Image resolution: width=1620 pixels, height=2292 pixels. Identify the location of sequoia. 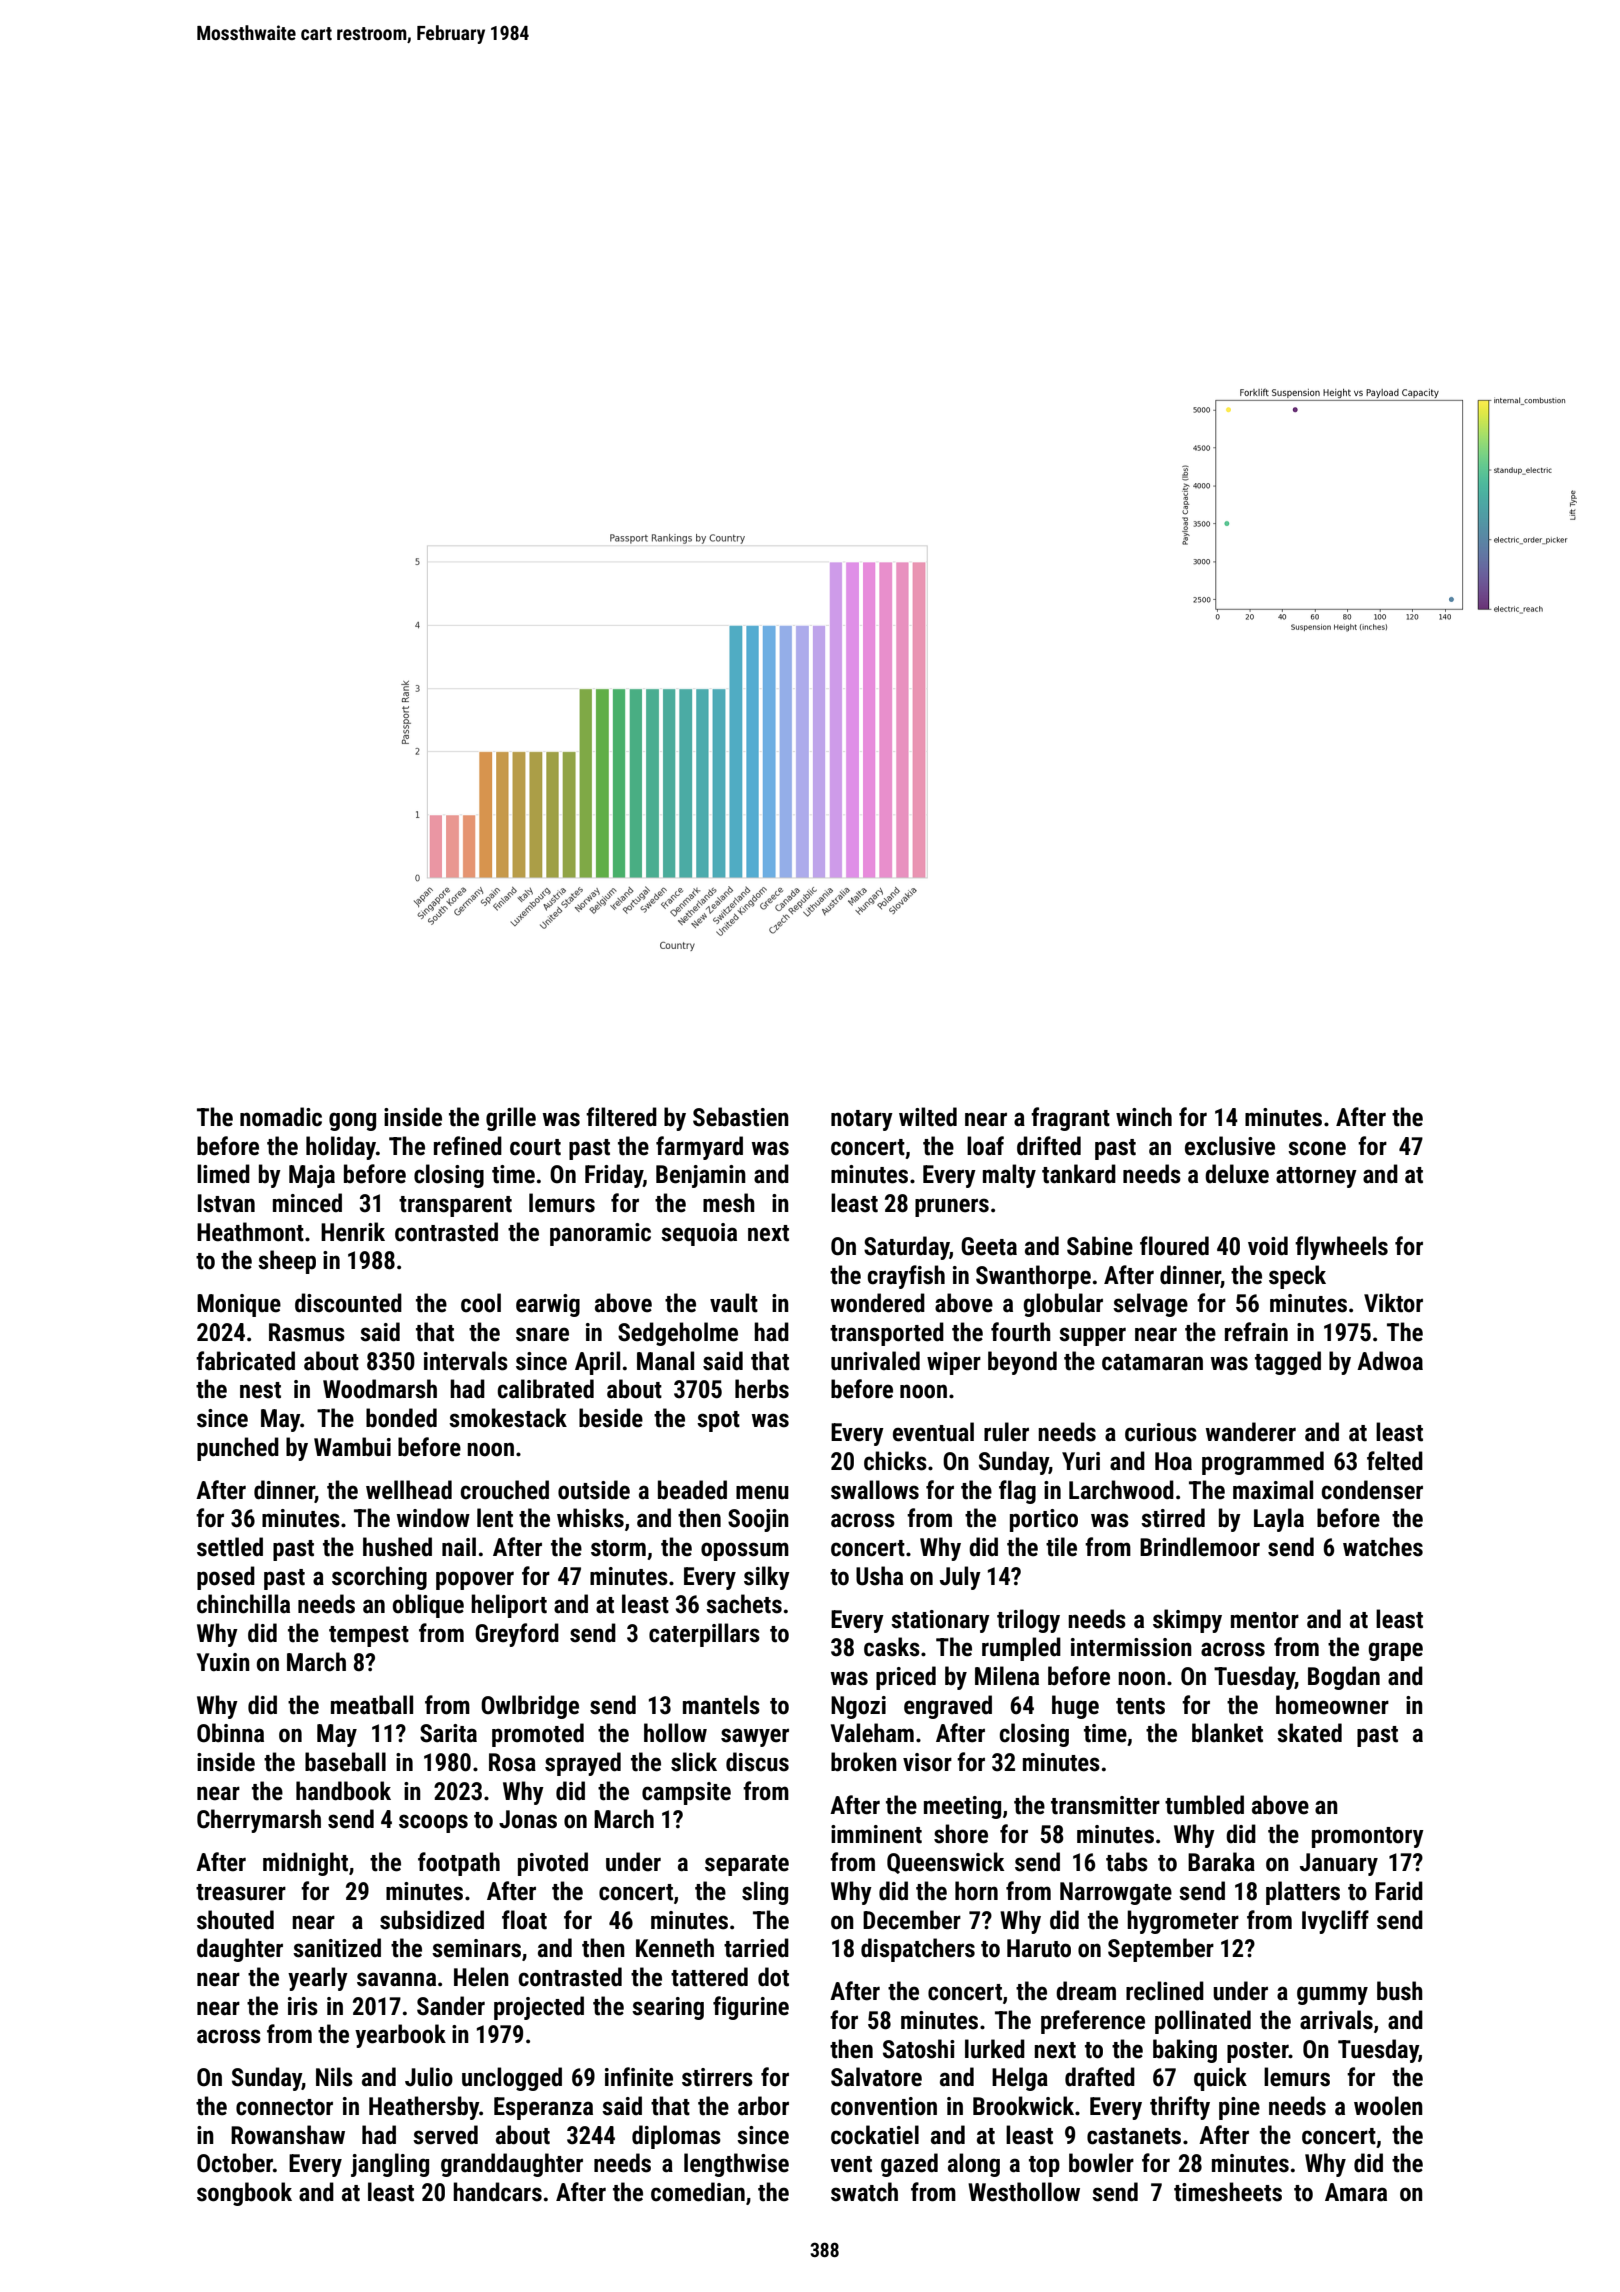
(699, 1234).
